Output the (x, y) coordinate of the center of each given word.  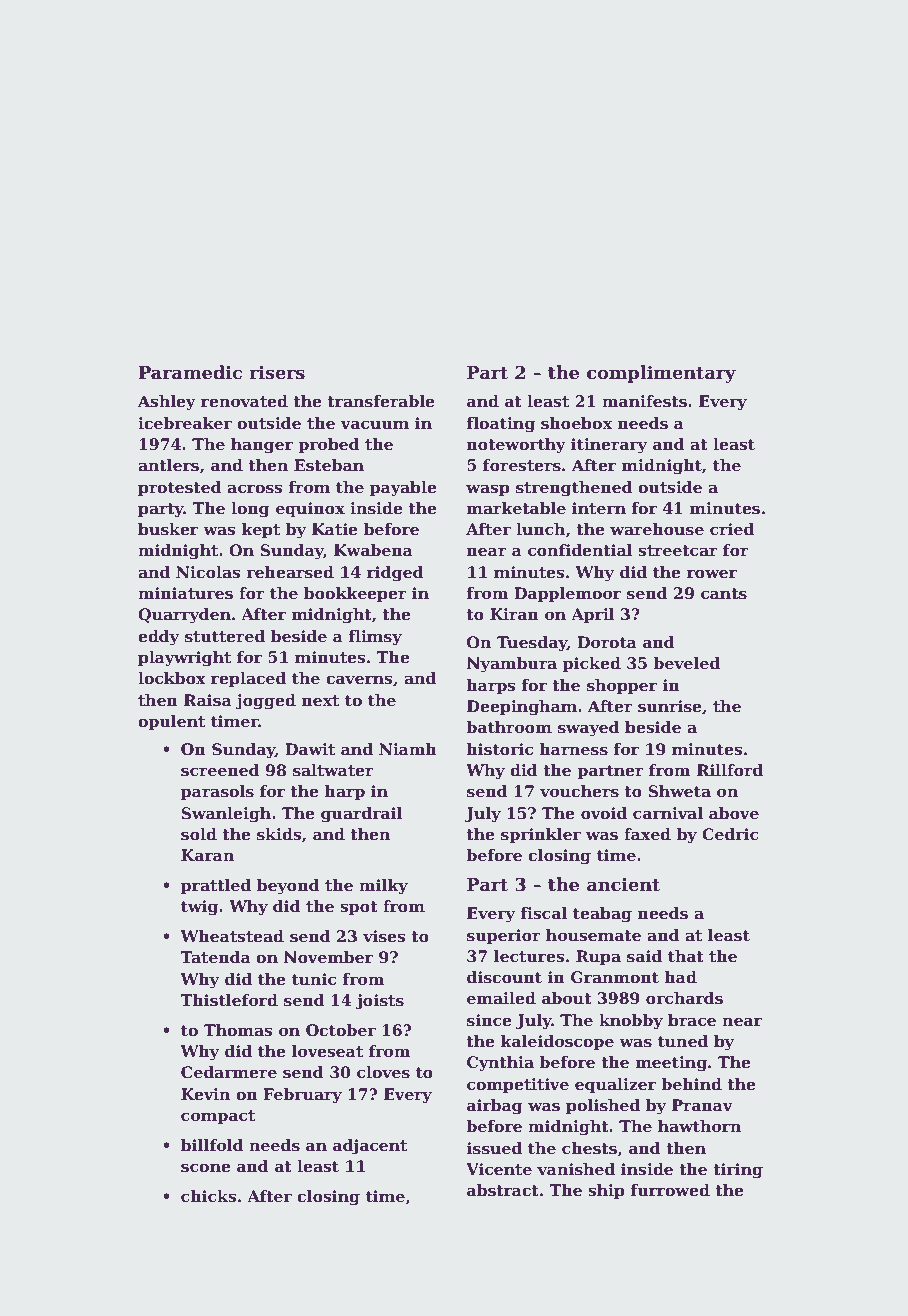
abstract (503, 1190)
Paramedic (190, 372)
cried (732, 529)
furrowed (670, 1190)
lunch (540, 529)
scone (206, 1168)
